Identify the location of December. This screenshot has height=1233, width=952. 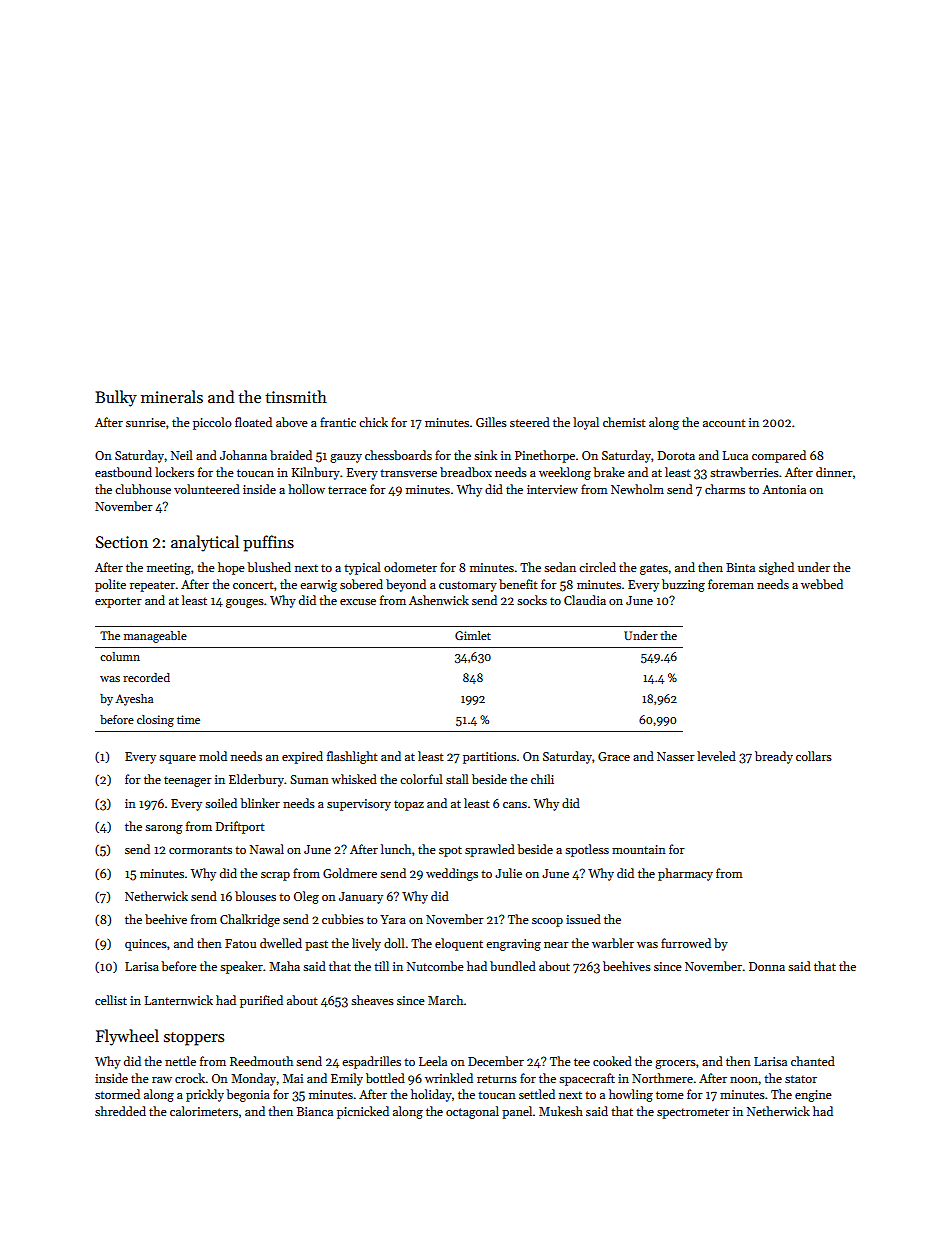
(496, 1061).
